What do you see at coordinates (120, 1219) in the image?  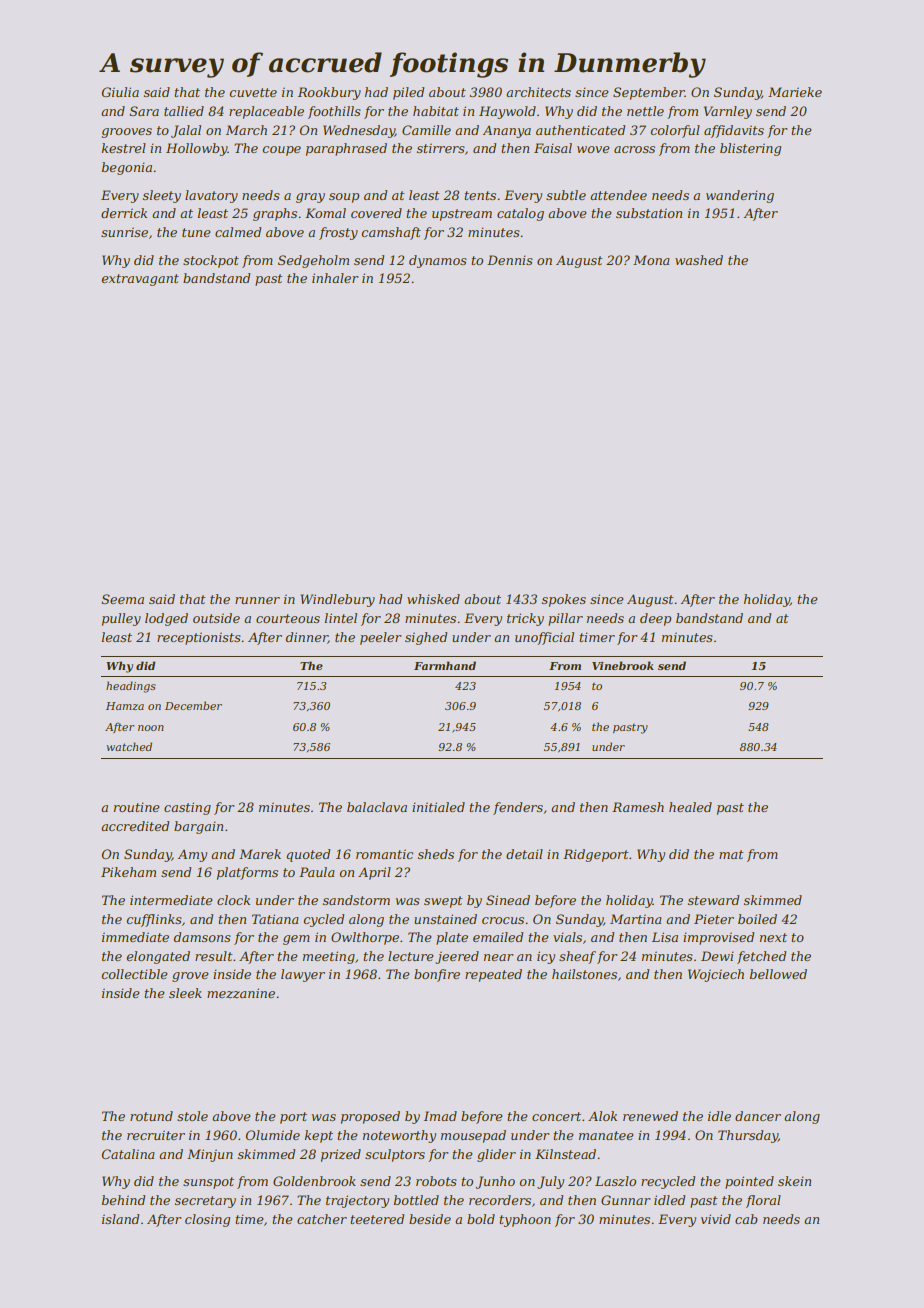 I see `island` at bounding box center [120, 1219].
